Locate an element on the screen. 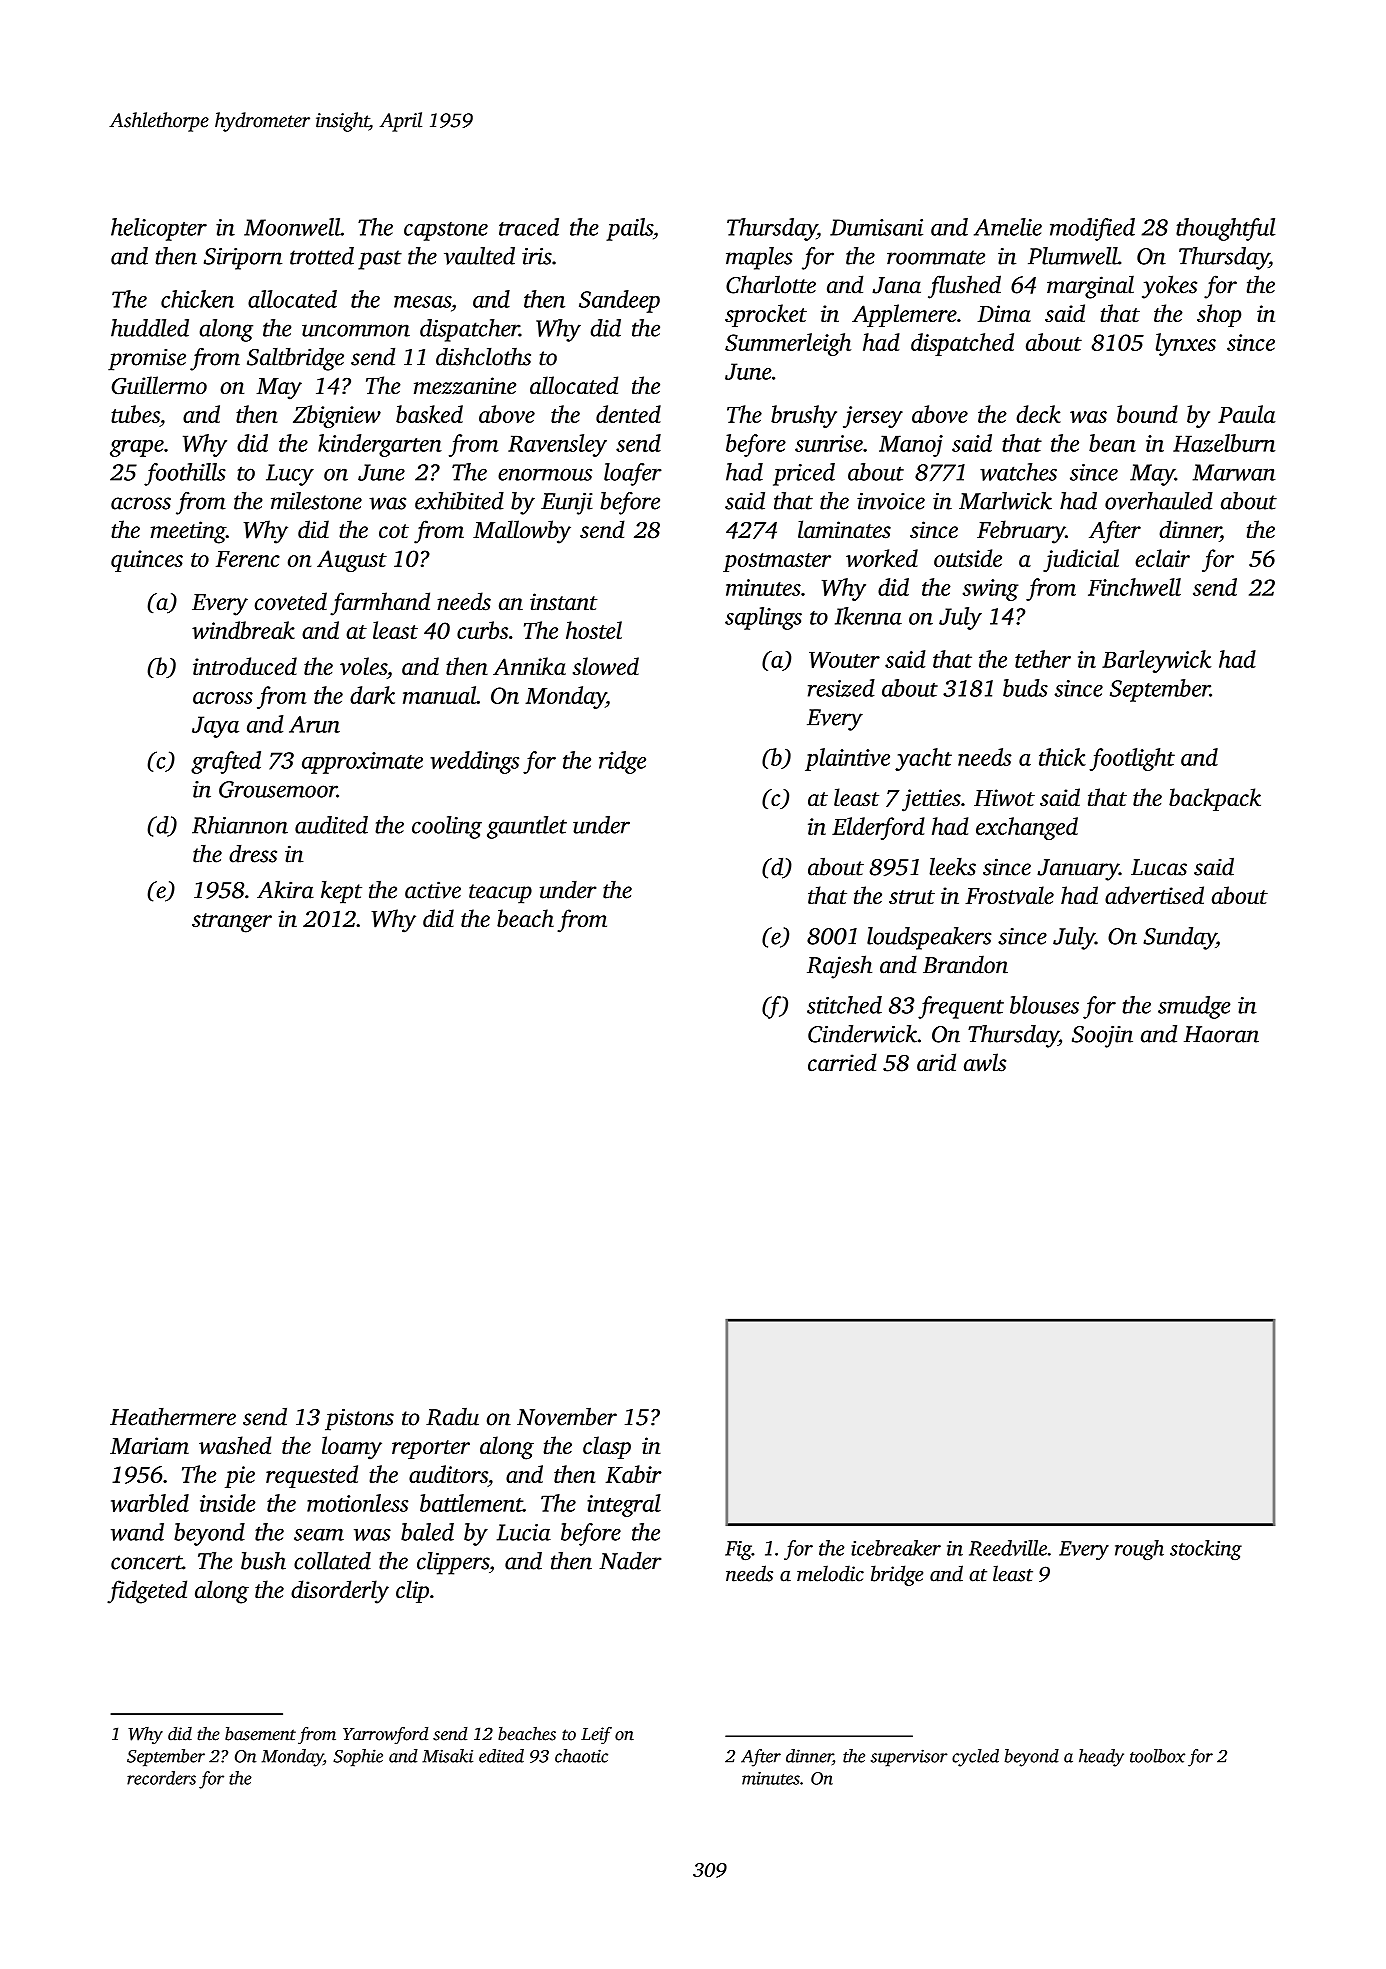 This screenshot has height=1969, width=1386. backpack is located at coordinates (1215, 799).
